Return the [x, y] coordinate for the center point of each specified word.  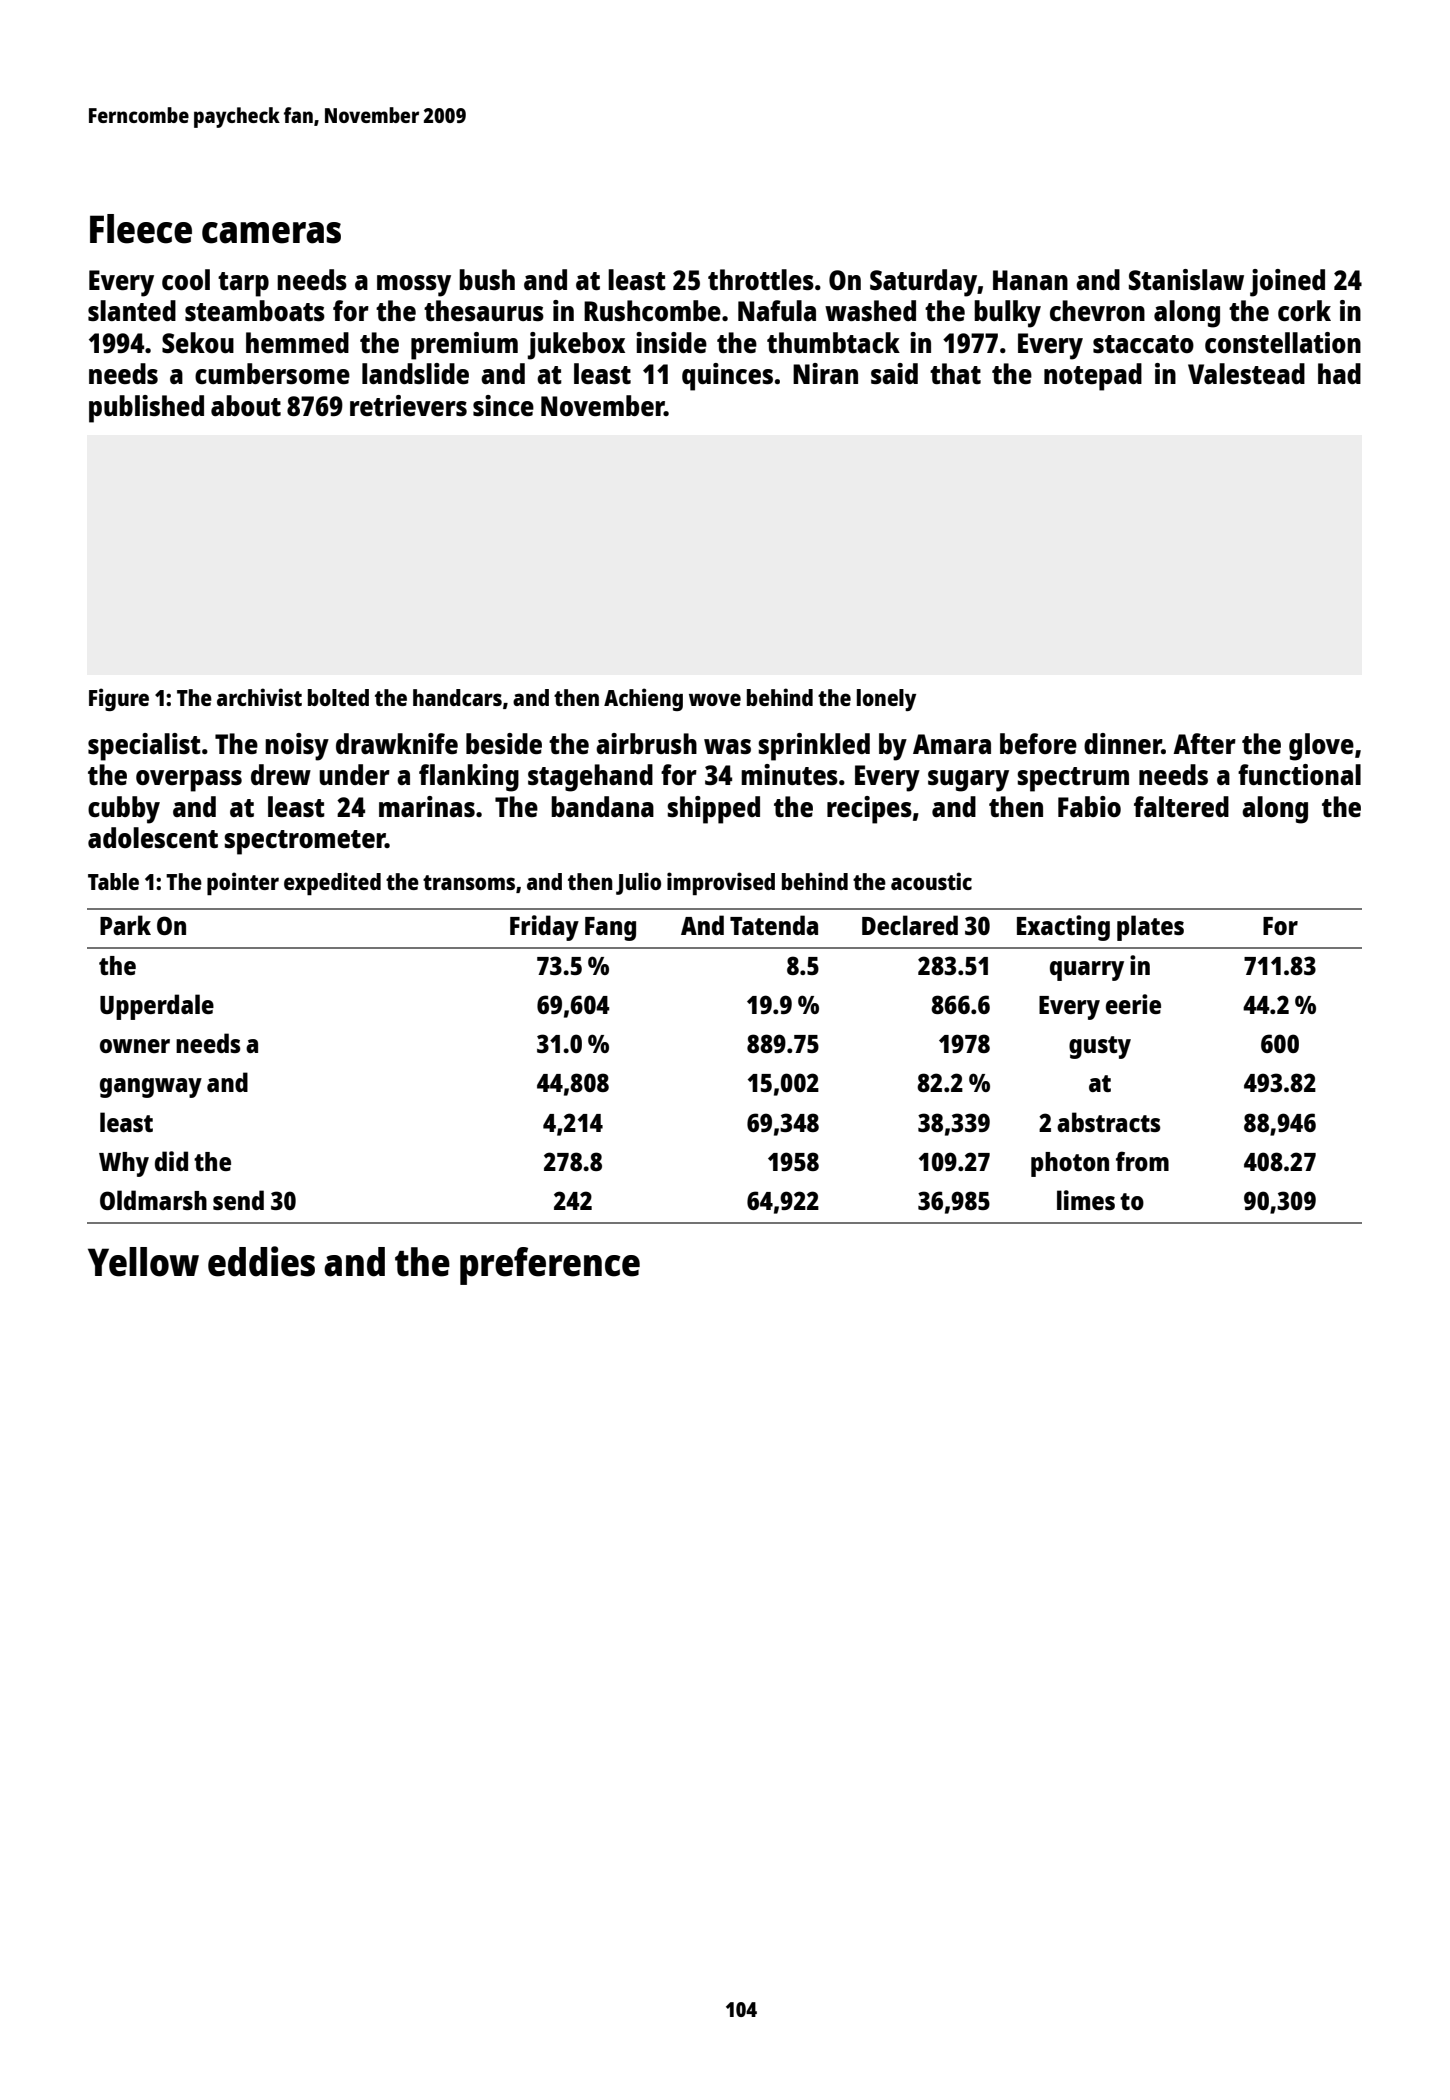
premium [464, 346]
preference [550, 1266]
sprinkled [814, 747]
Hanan [1030, 280]
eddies [261, 1261]
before [1038, 743]
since [503, 405]
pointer [243, 883]
